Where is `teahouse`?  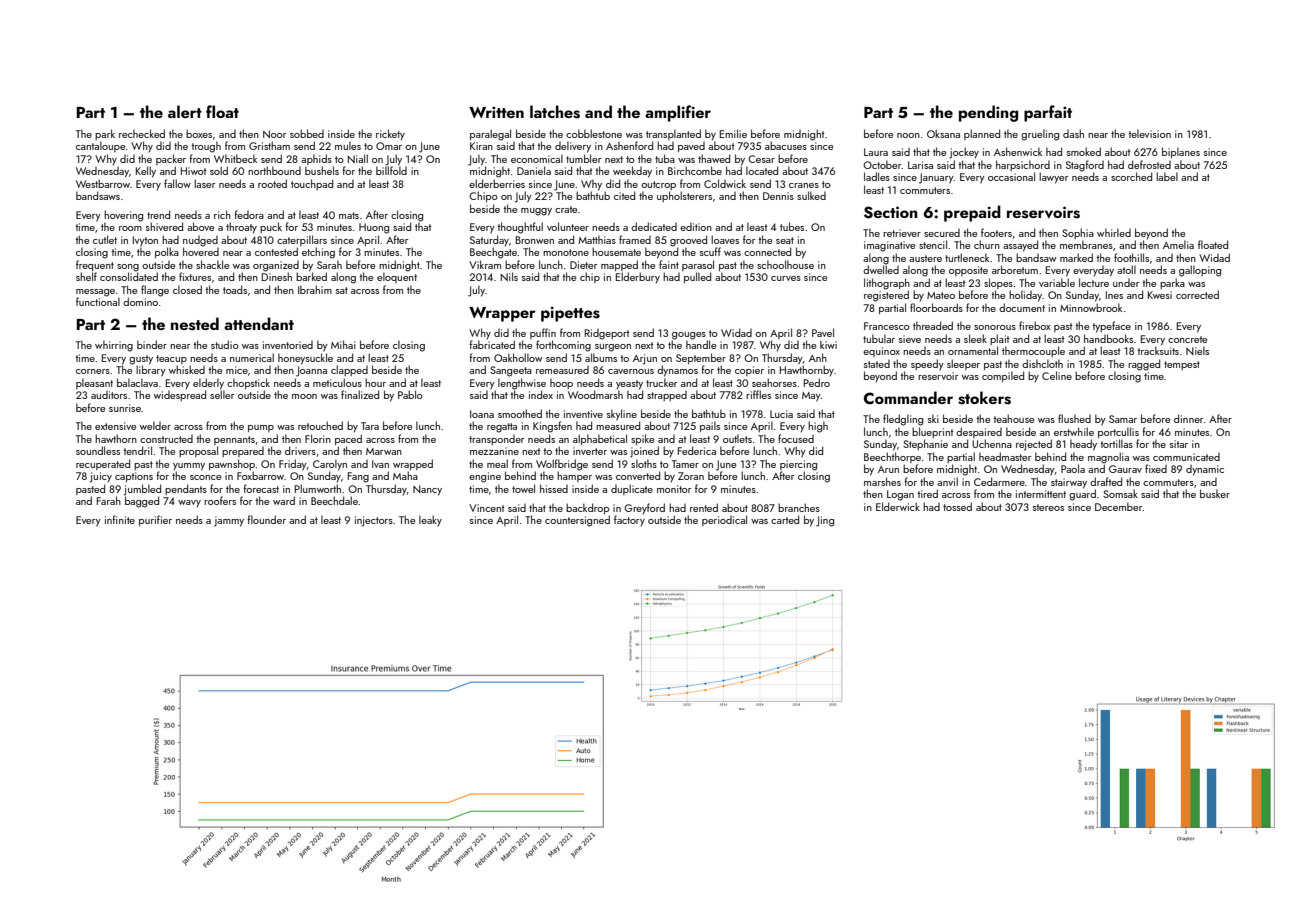
teahouse is located at coordinates (1013, 418).
